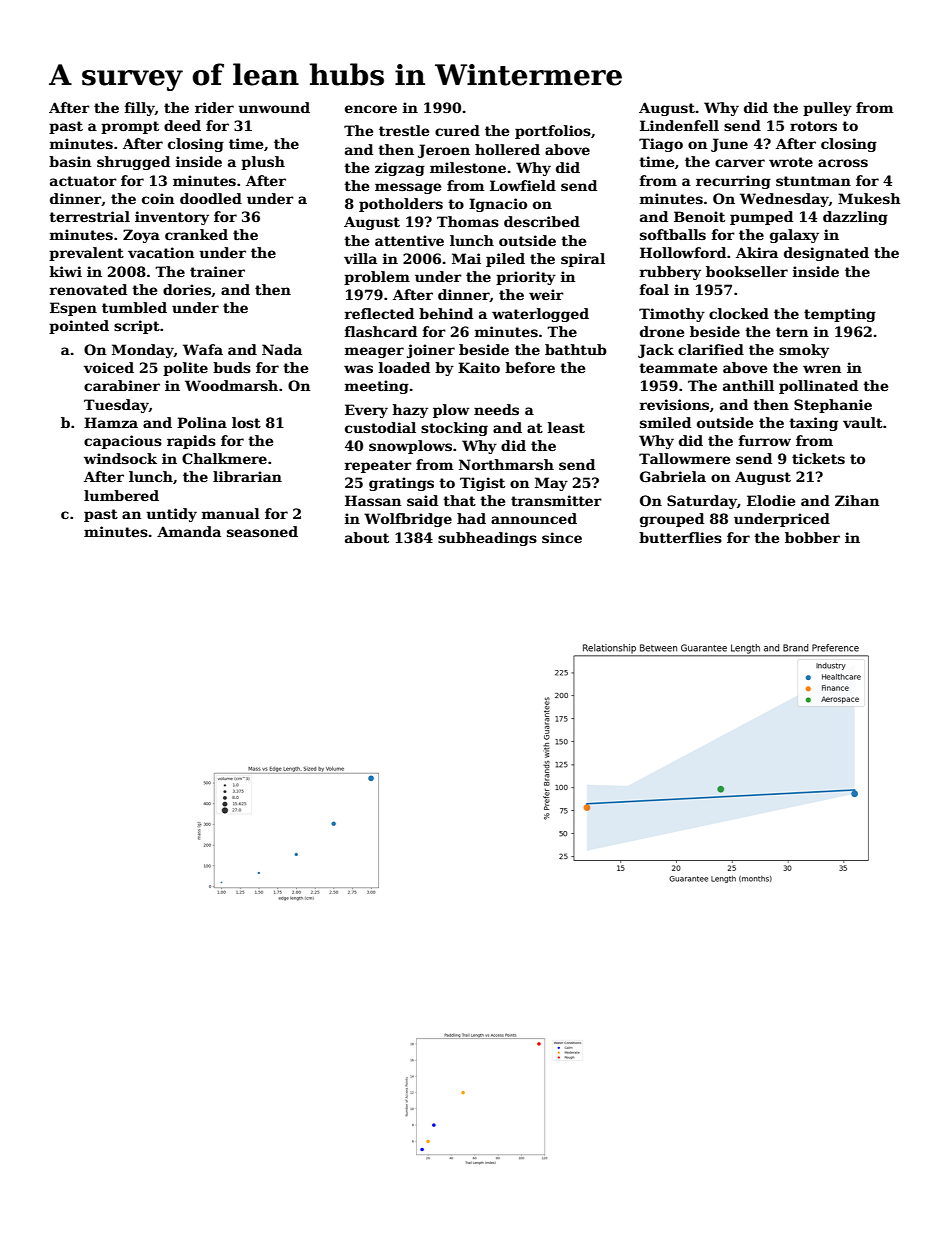 This image has height=1233, width=952. I want to click on seasoned, so click(262, 531).
